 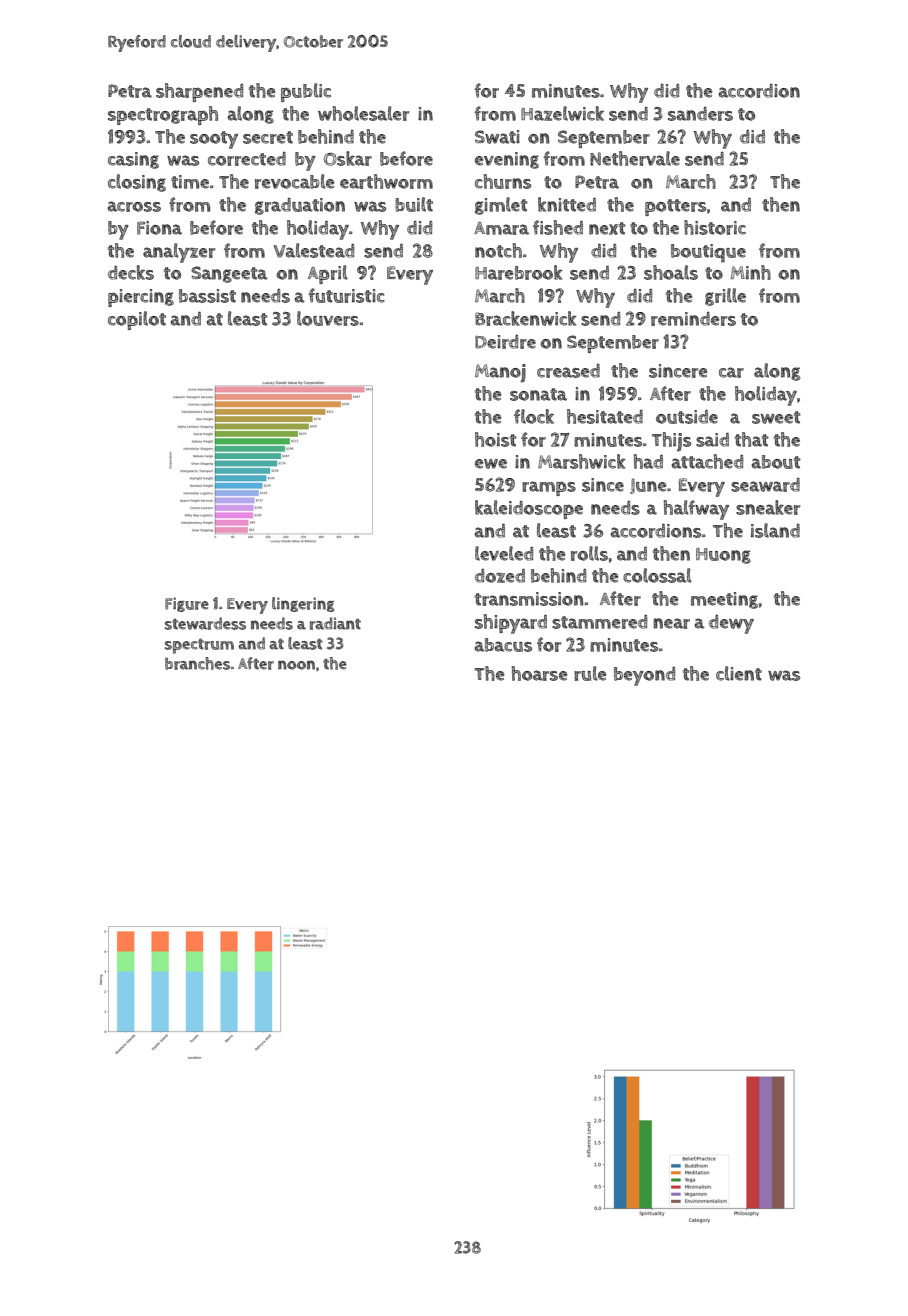 What do you see at coordinates (644, 676) in the document?
I see `beyond` at bounding box center [644, 676].
